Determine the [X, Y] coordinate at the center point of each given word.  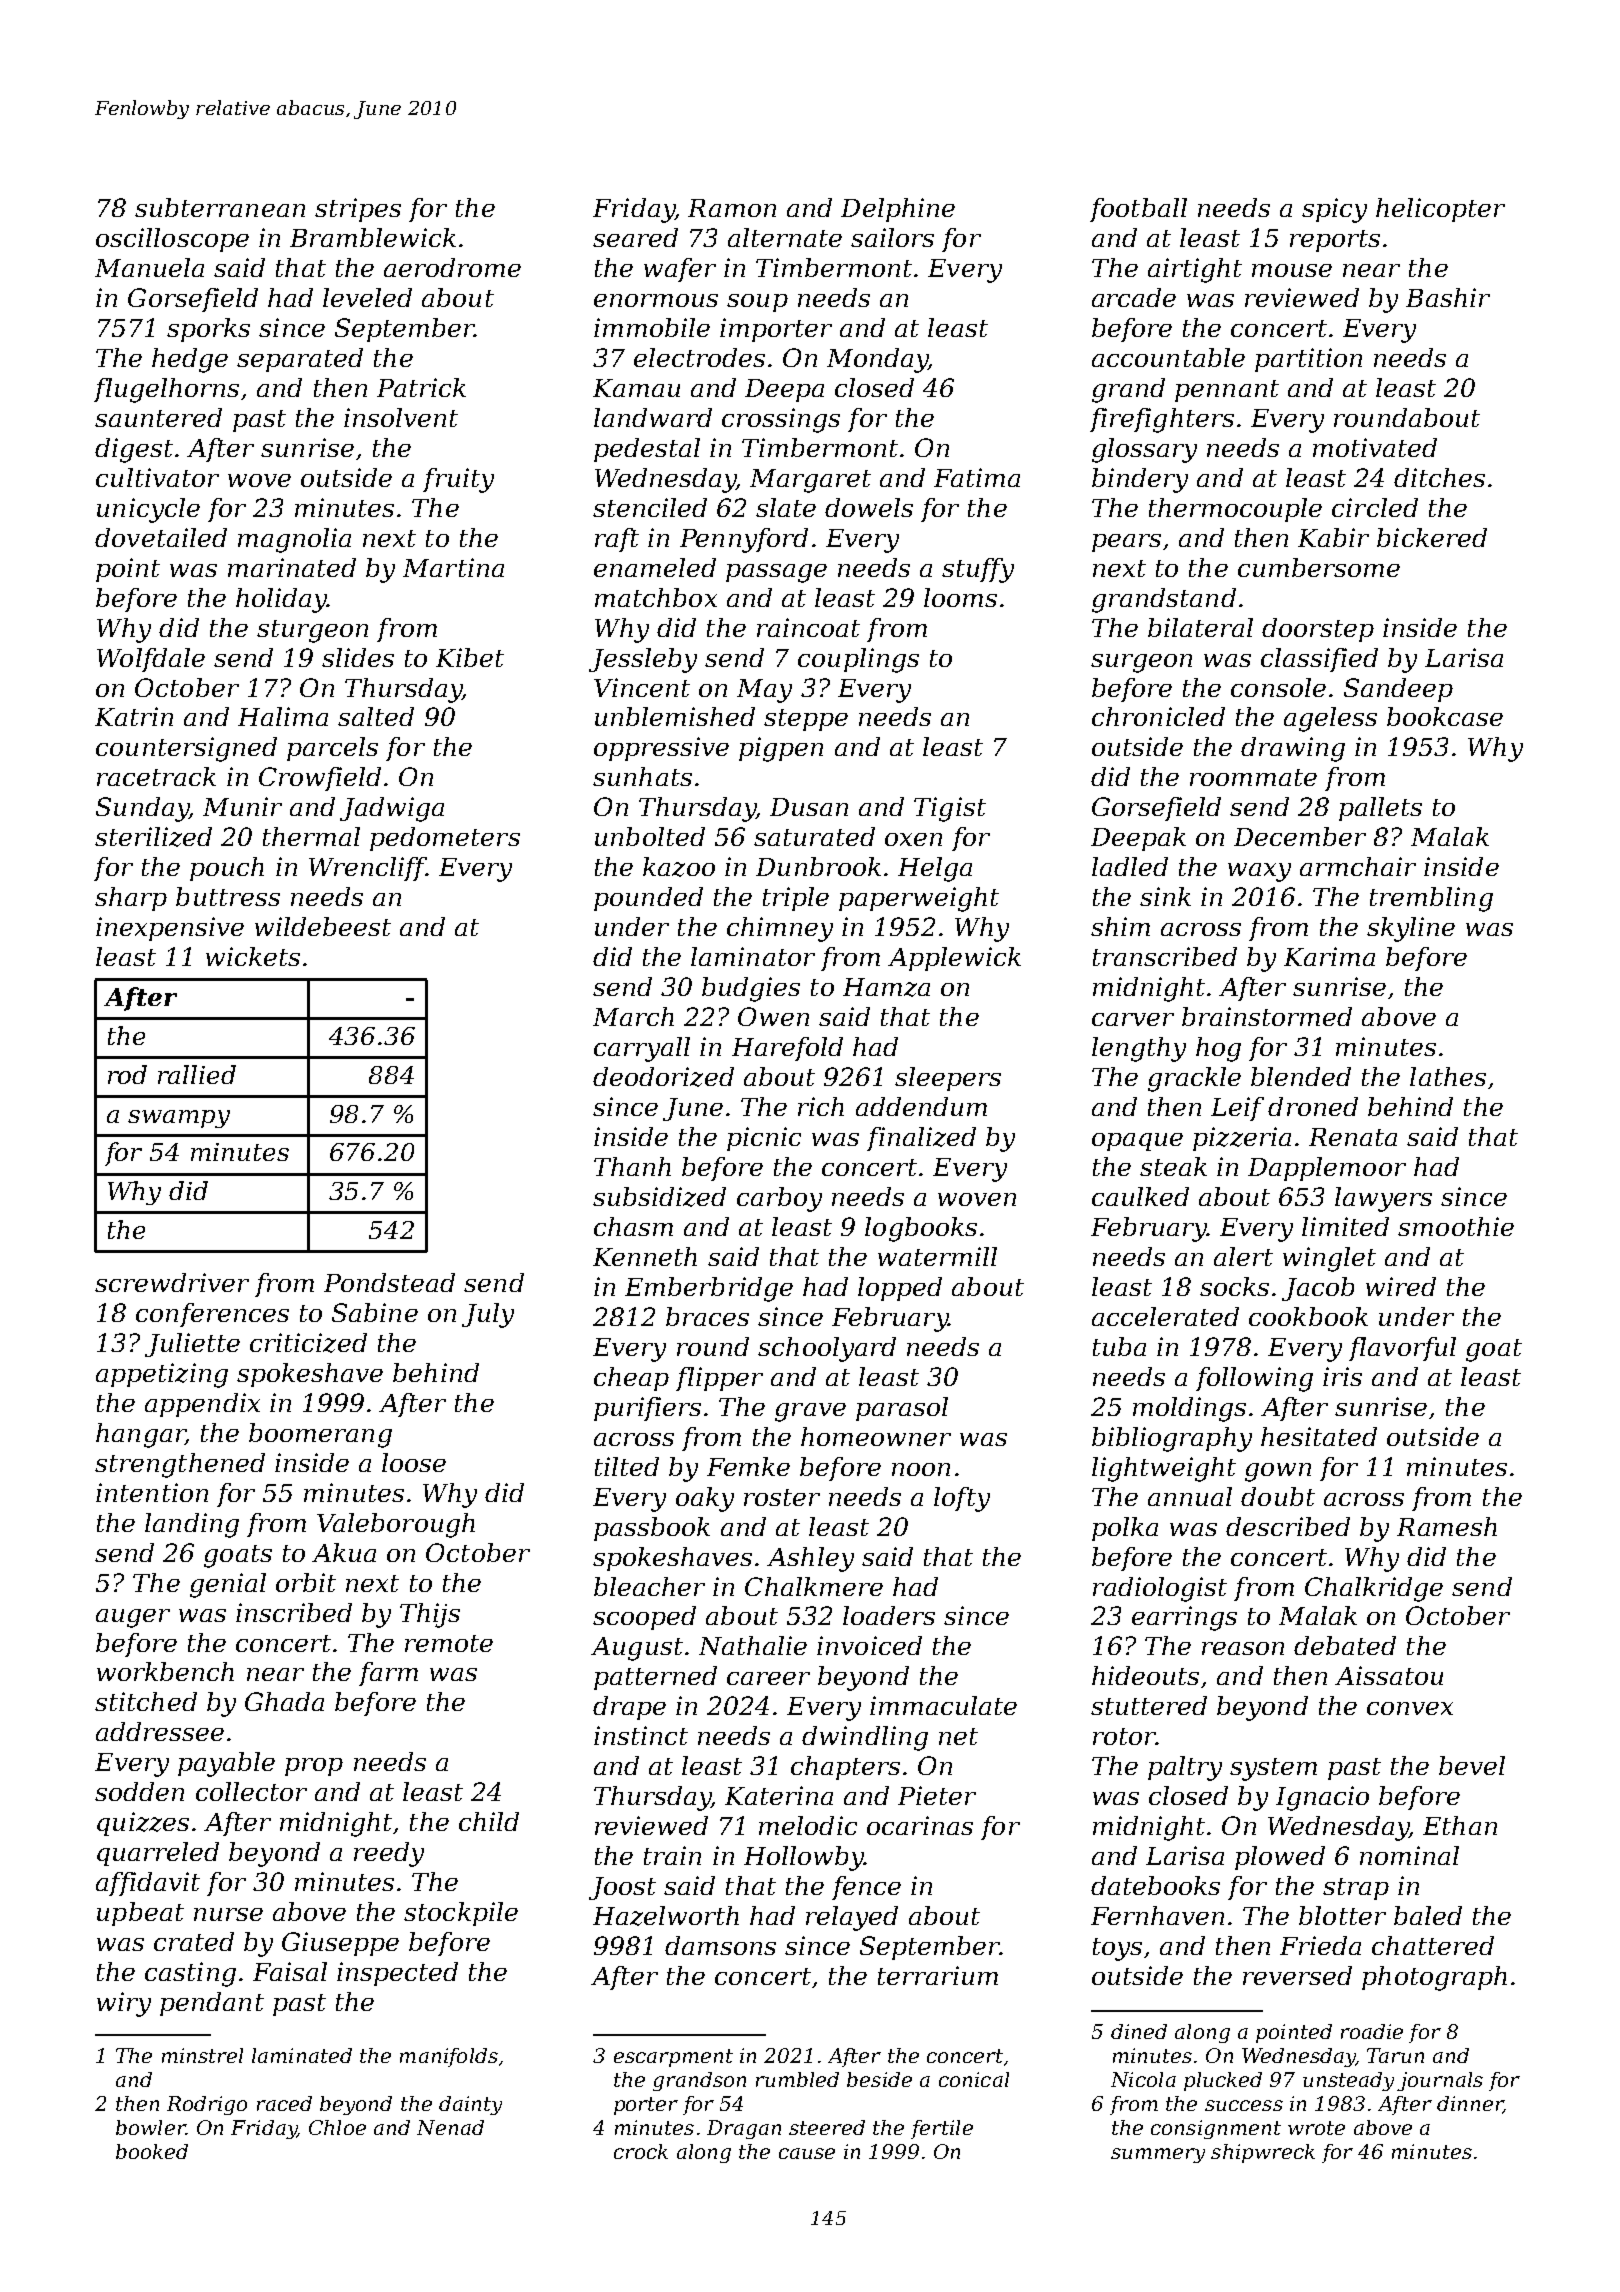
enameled [655, 567]
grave [810, 1412]
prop [314, 1767]
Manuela [149, 267]
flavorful [1402, 1349]
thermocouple [1235, 510]
